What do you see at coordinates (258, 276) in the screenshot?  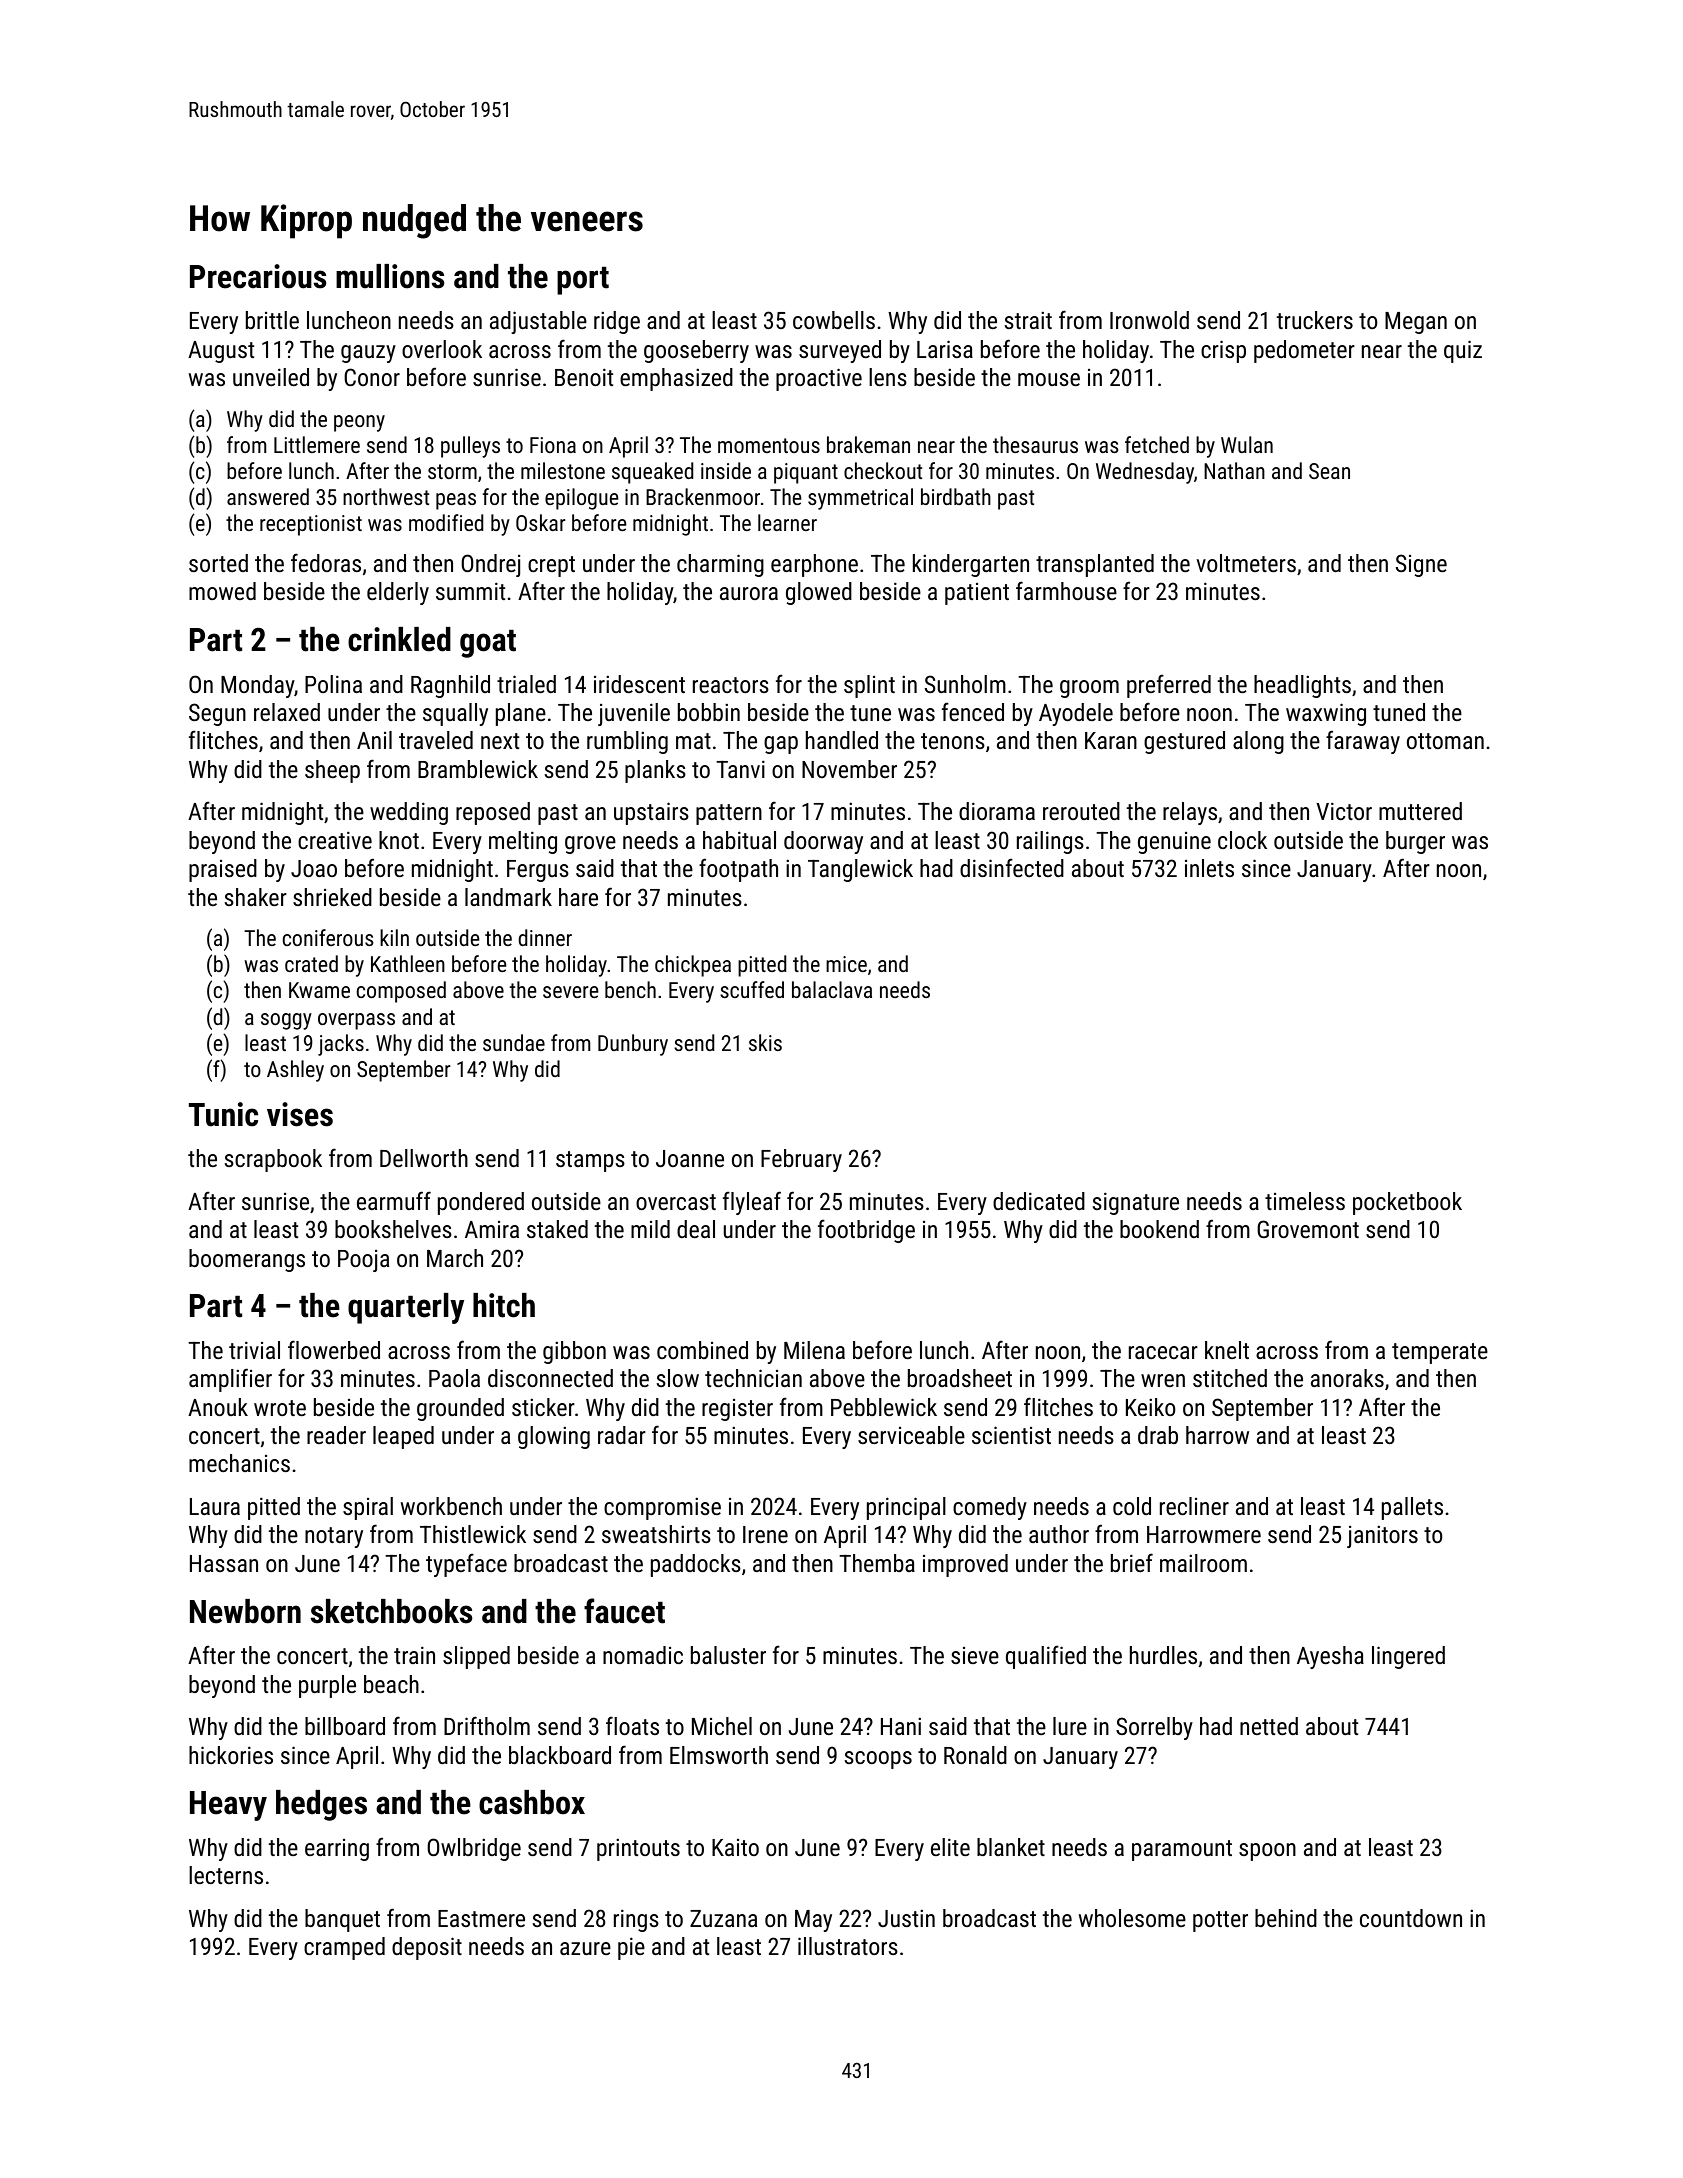 I see `Precarious` at bounding box center [258, 276].
